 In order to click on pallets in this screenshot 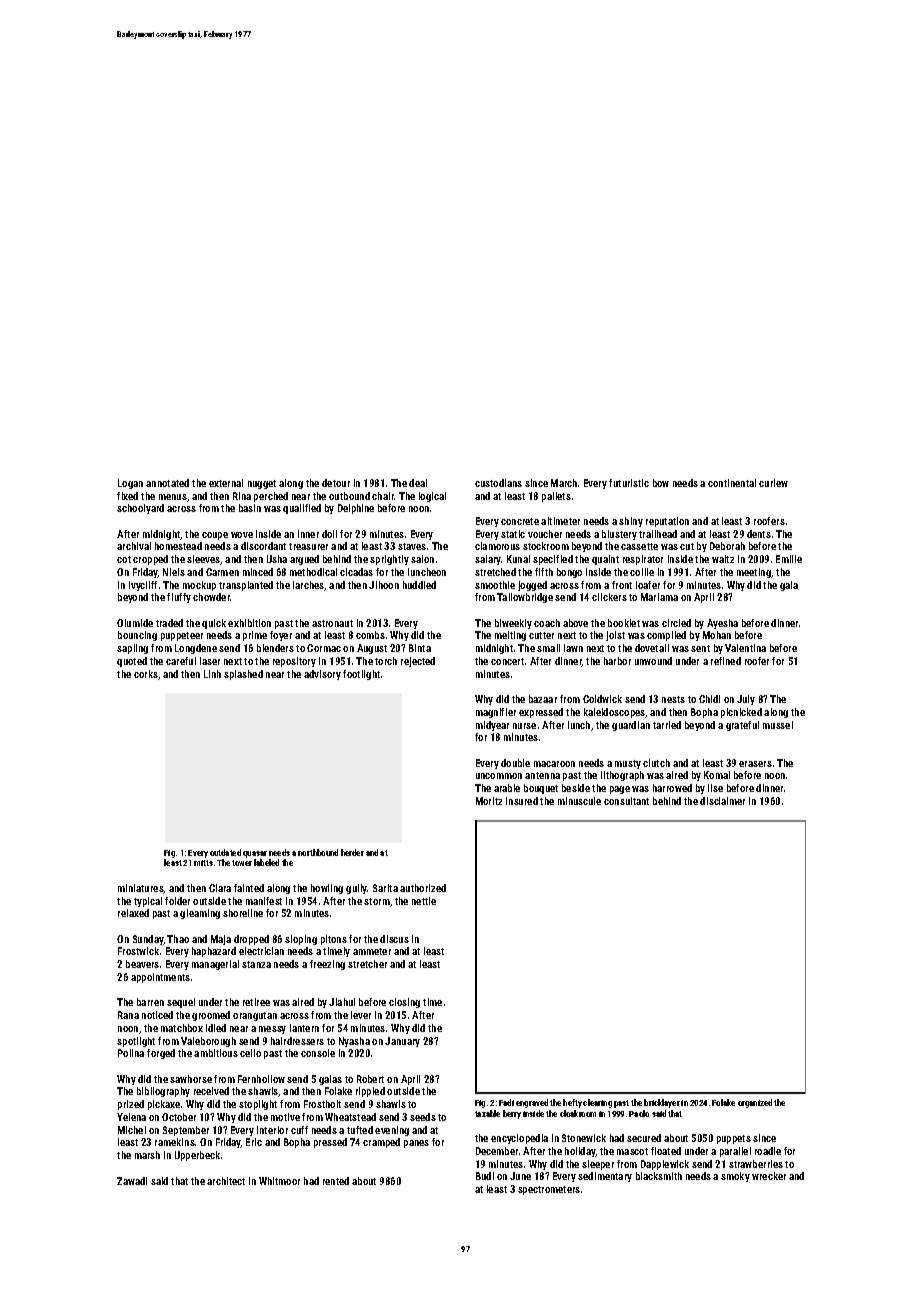, I will do `click(556, 497)`.
